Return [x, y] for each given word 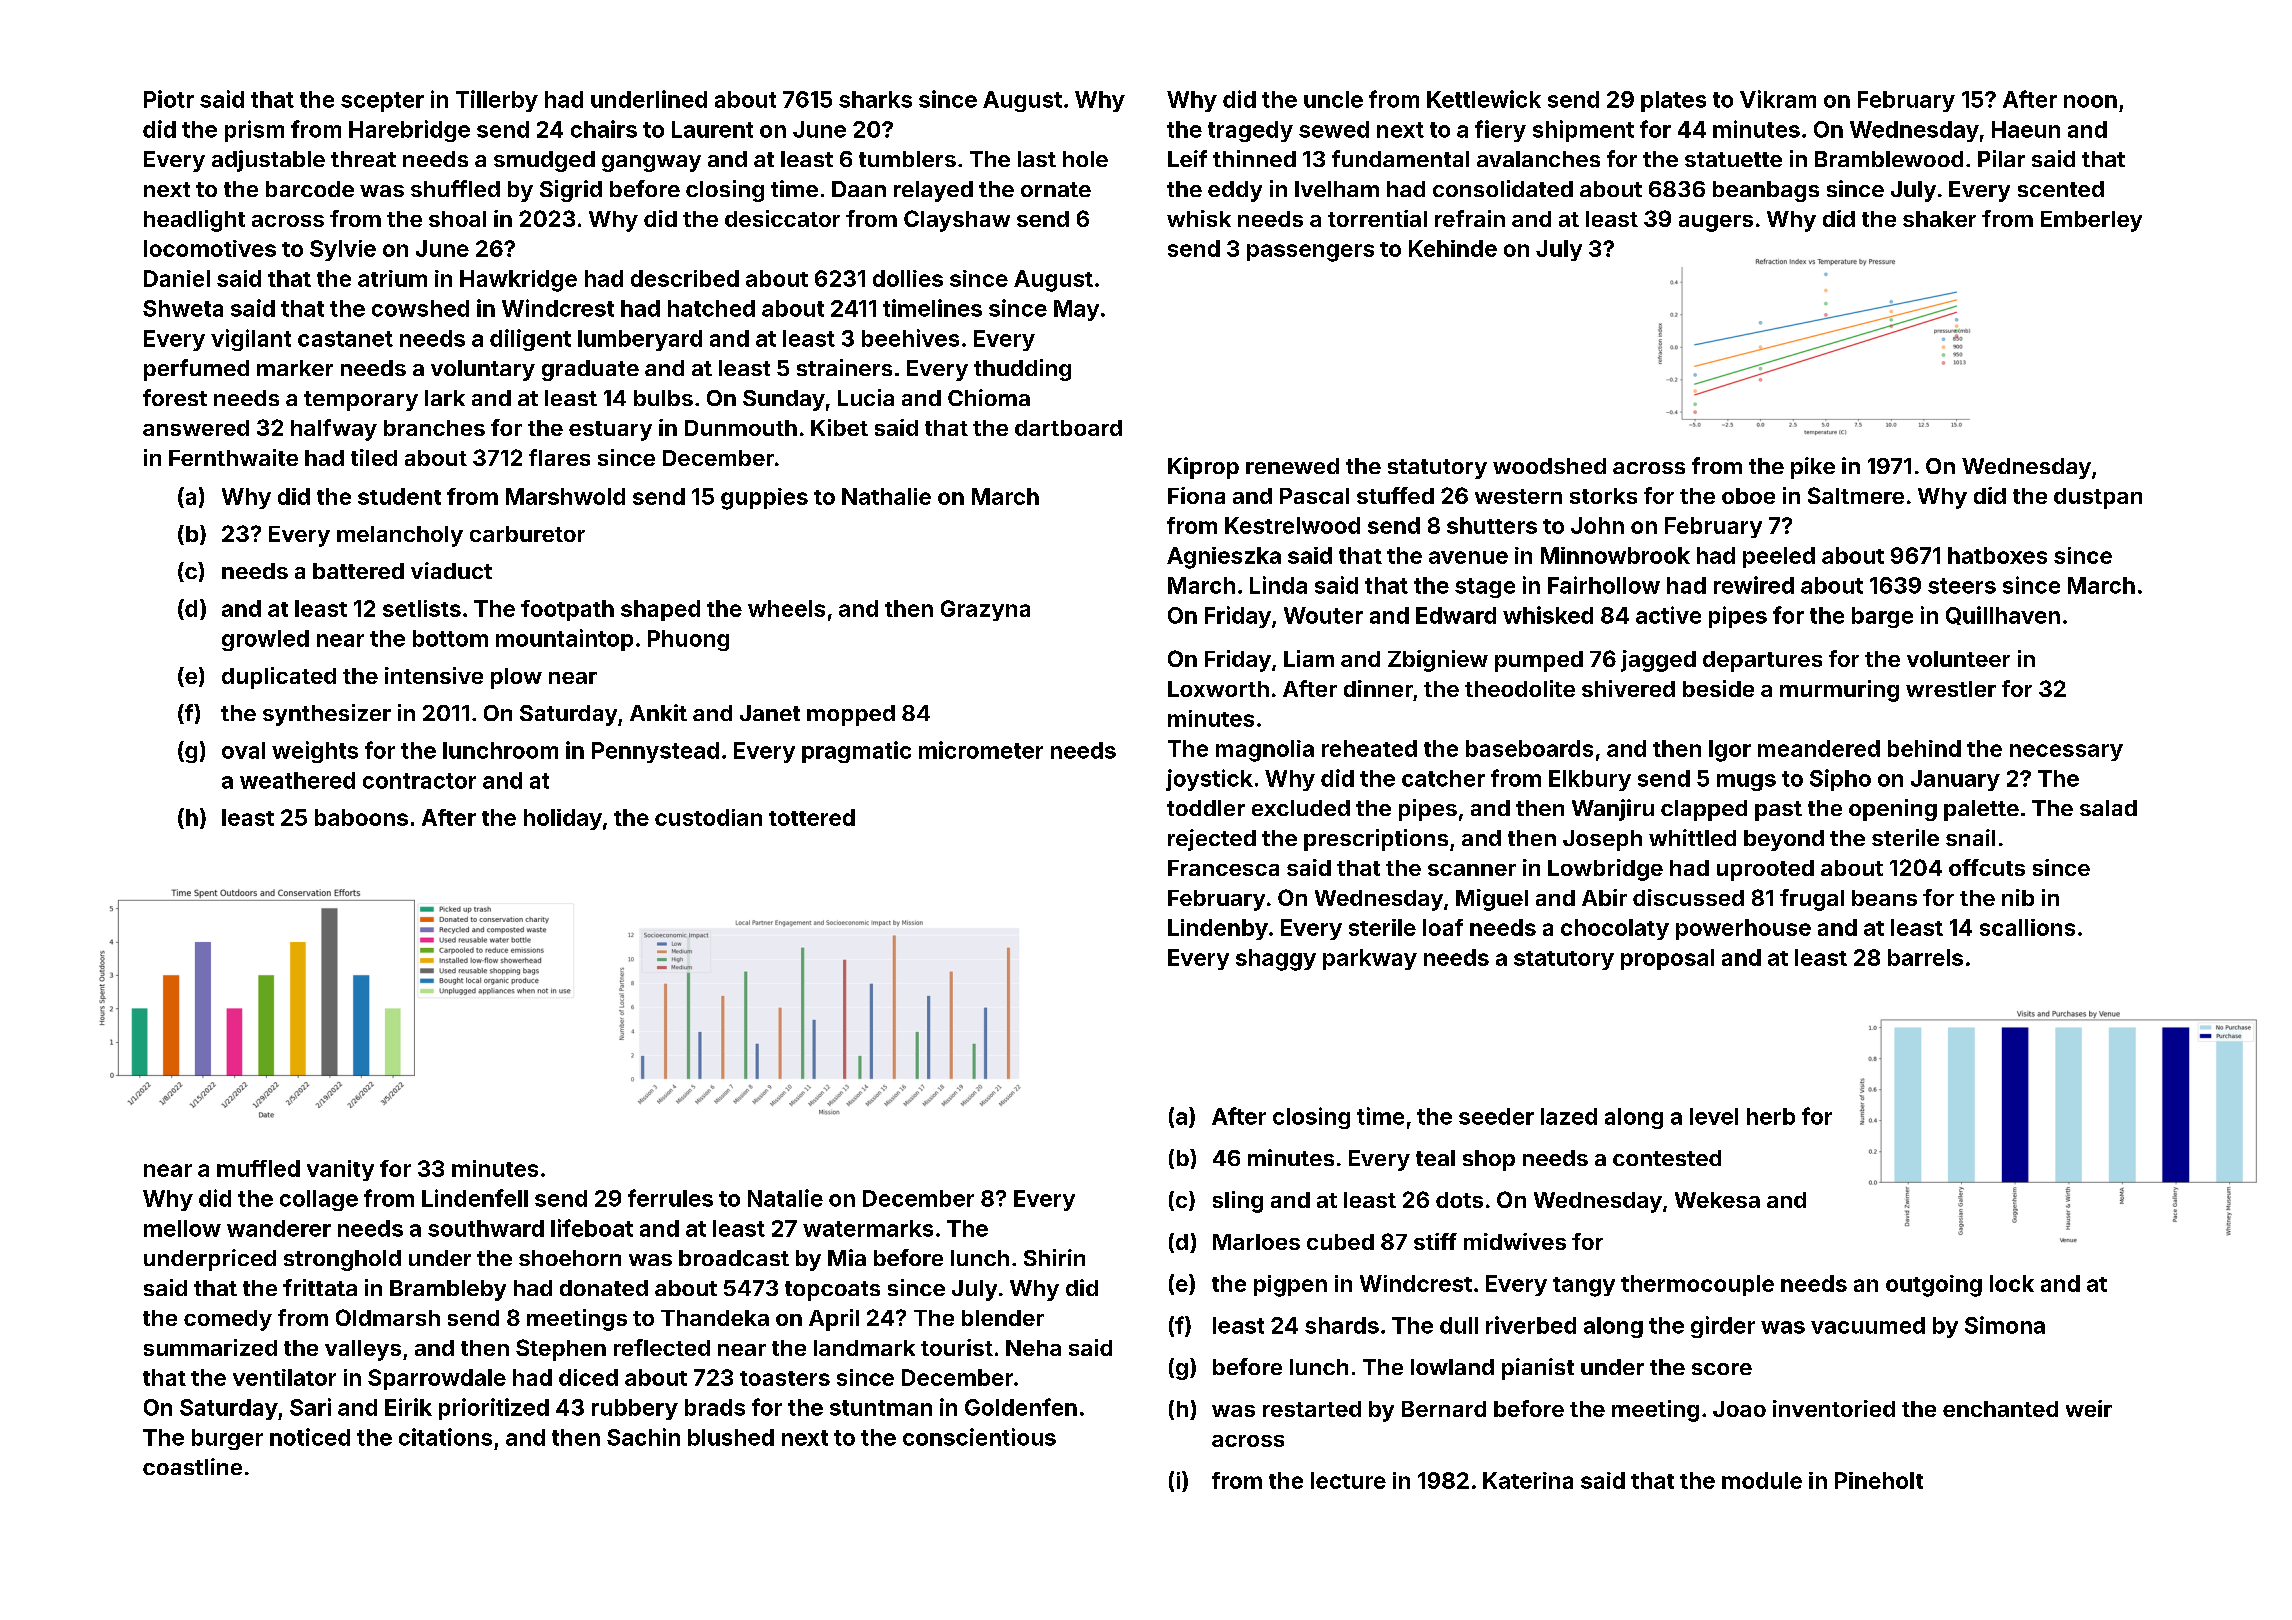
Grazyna [985, 610]
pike [1813, 468]
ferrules [670, 1198]
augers [1716, 223]
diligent [530, 340]
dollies [908, 278]
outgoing [1934, 1286]
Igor [1730, 751]
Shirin [1054, 1257]
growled [265, 640]
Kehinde [1453, 248]
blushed [731, 1437]
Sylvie [343, 250]
